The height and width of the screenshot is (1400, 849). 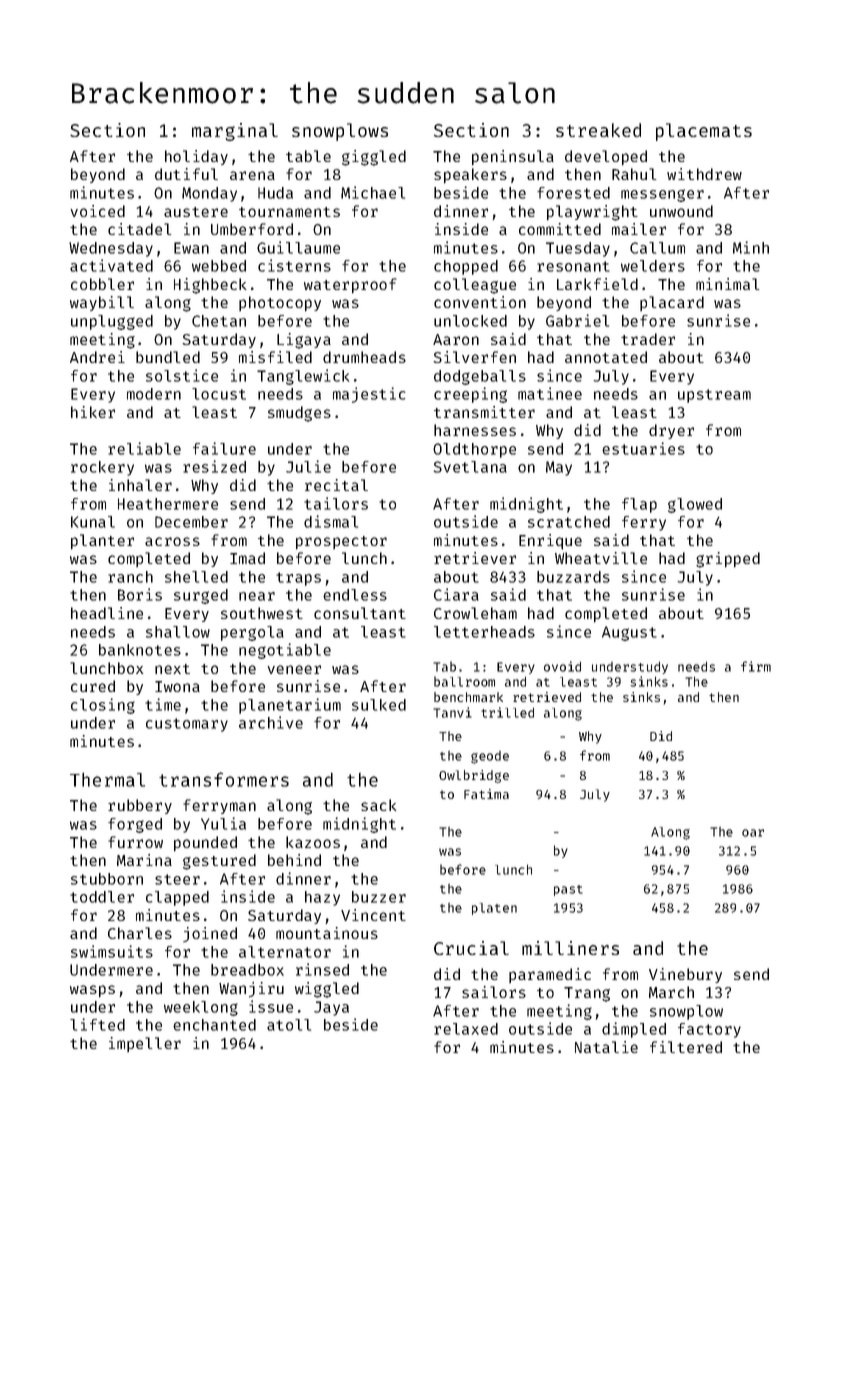 What do you see at coordinates (308, 156) in the screenshot?
I see `table` at bounding box center [308, 156].
